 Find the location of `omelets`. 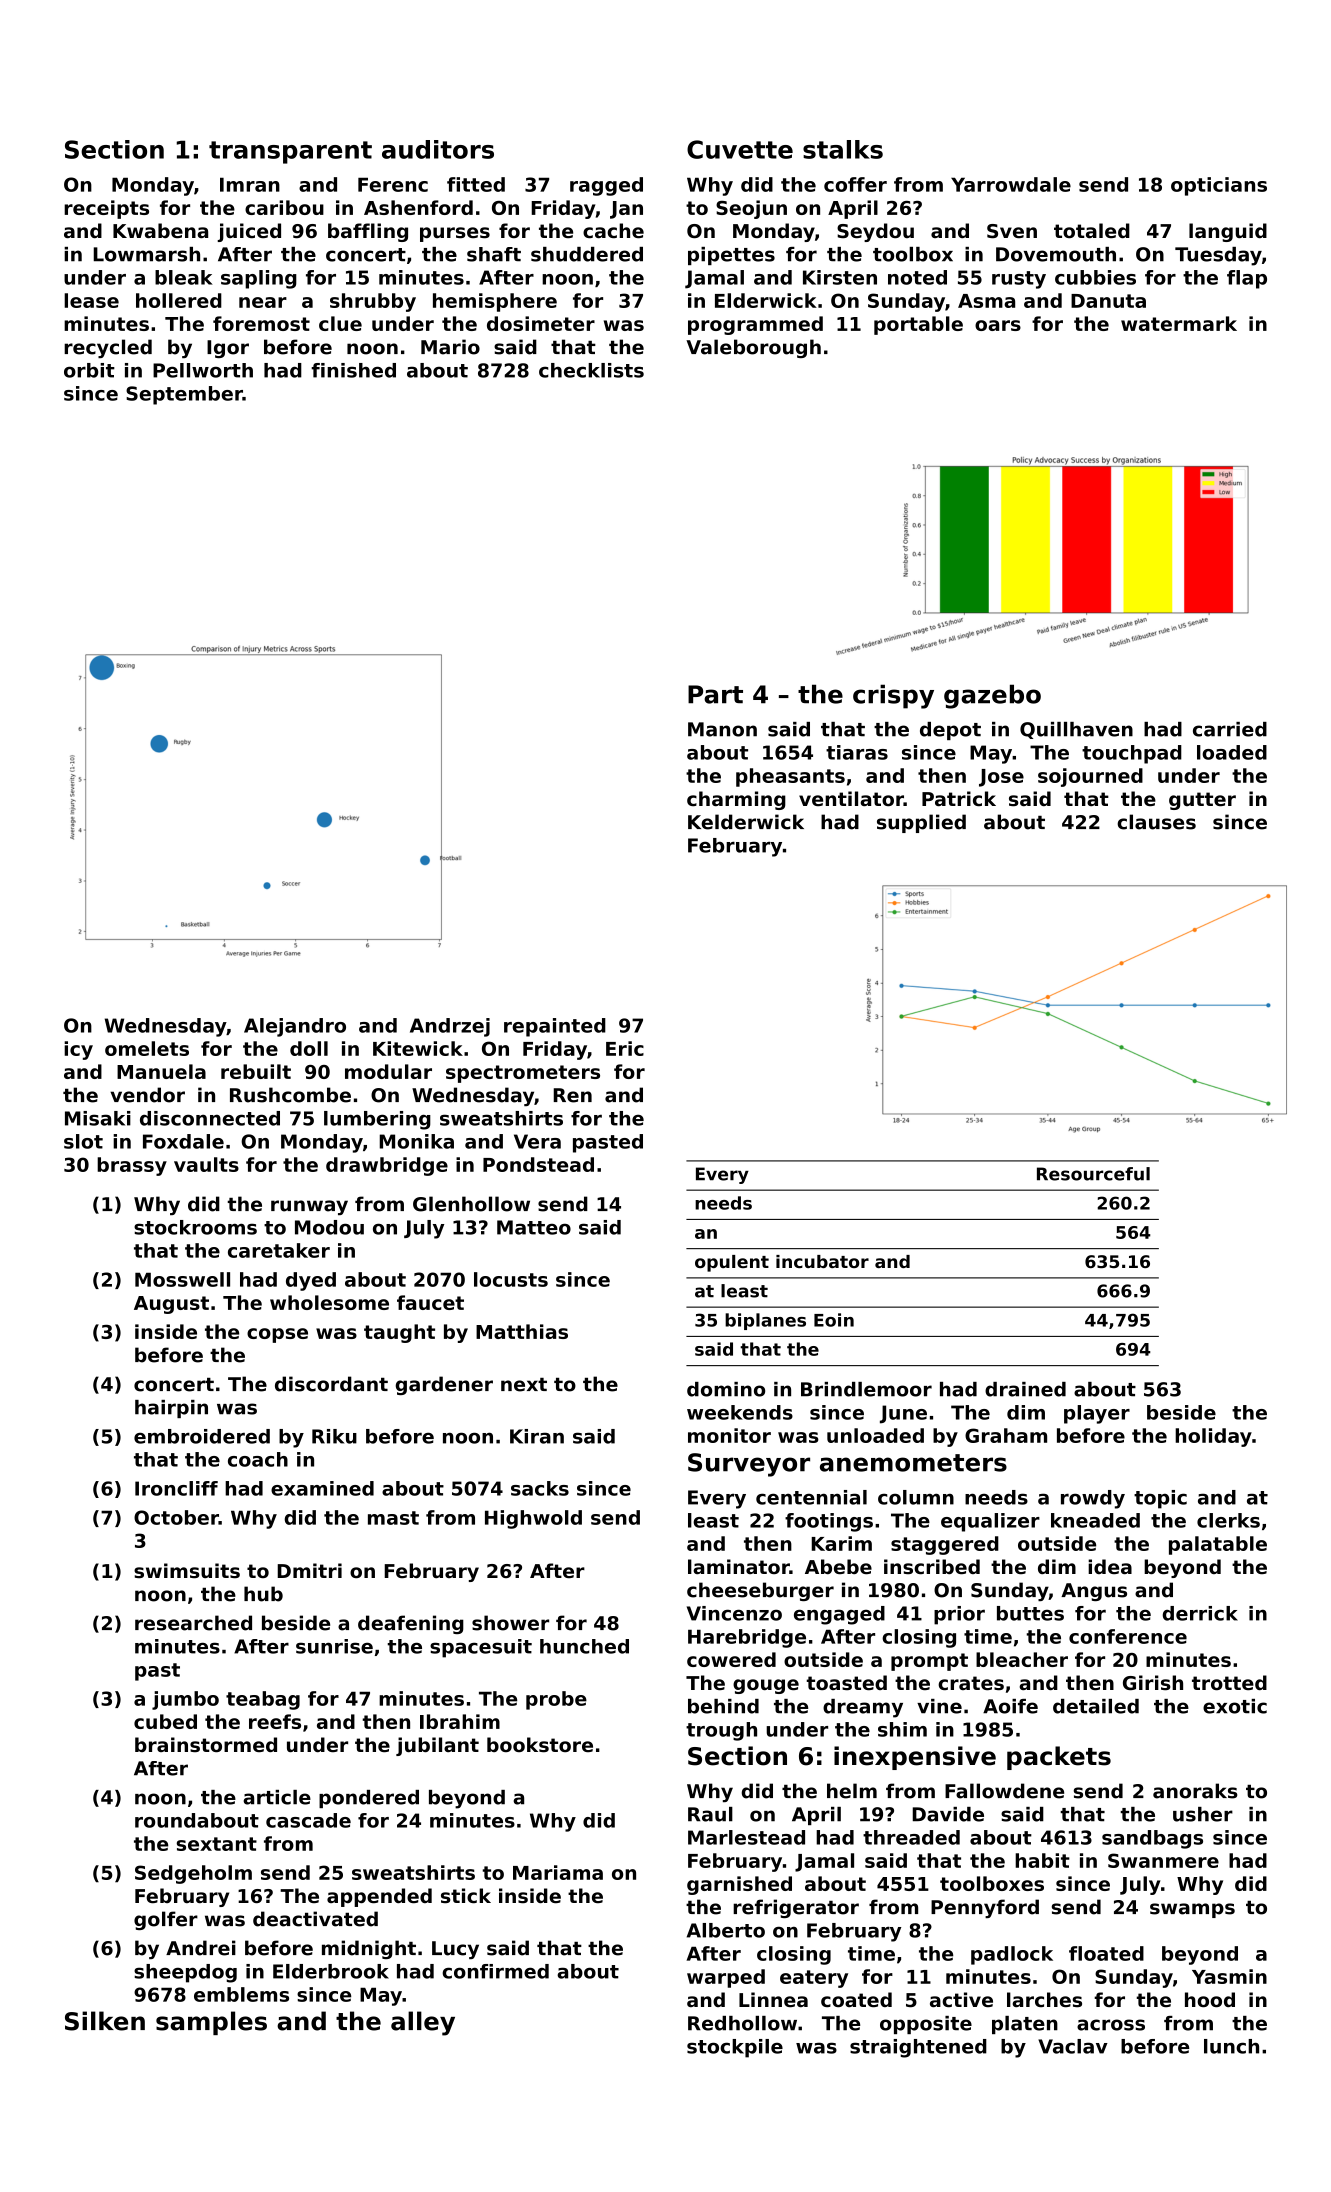

omelets is located at coordinates (147, 1048).
